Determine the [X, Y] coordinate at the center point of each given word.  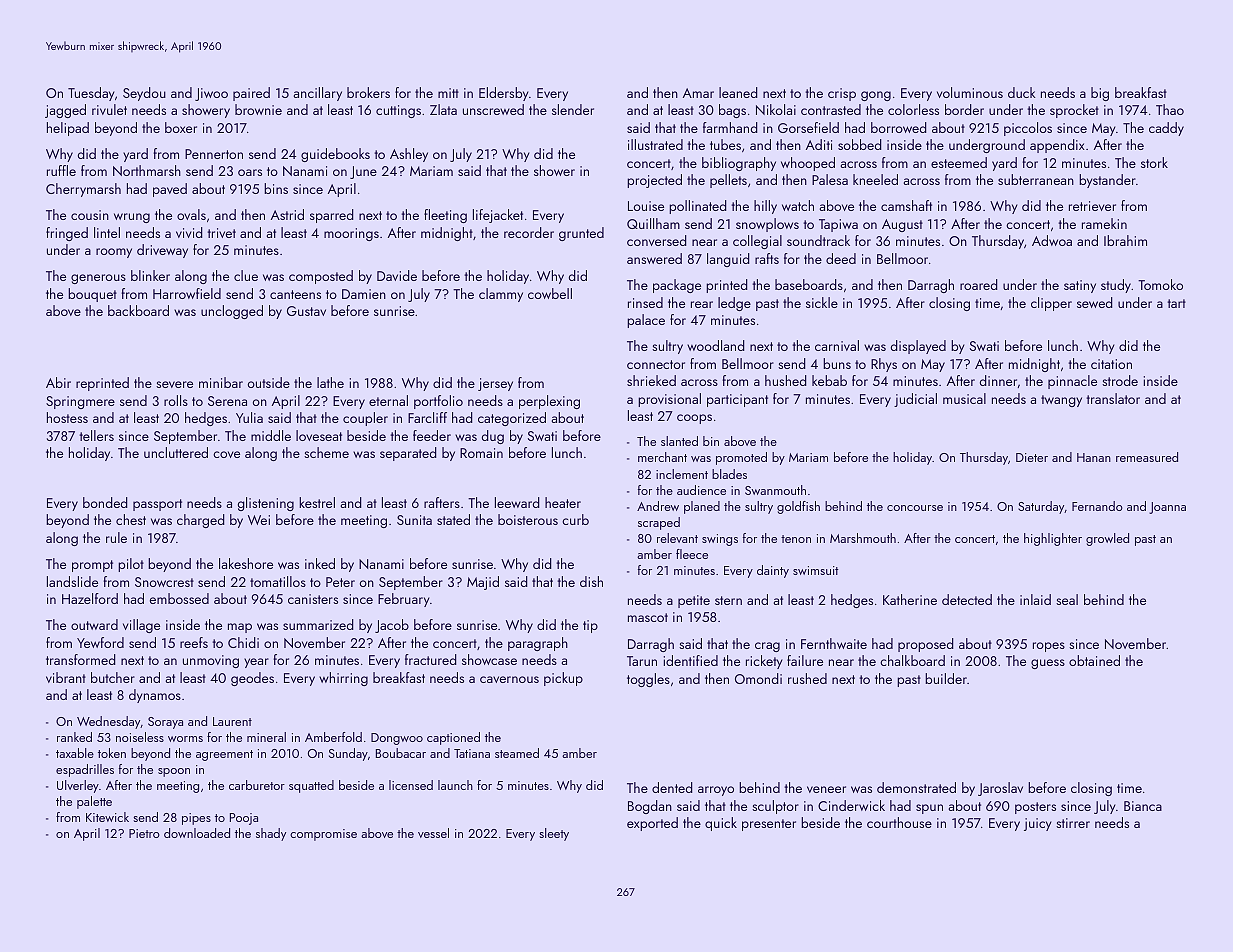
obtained [1094, 660]
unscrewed [493, 109]
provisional [669, 400]
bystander [1107, 181]
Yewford [100, 642]
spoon [174, 772]
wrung [132, 218]
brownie [258, 109]
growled [1107, 539]
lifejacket [498, 216]
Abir [58, 382]
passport [157, 505]
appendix [1057, 146]
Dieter [1032, 457]
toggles [648, 680]
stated [453, 519]
